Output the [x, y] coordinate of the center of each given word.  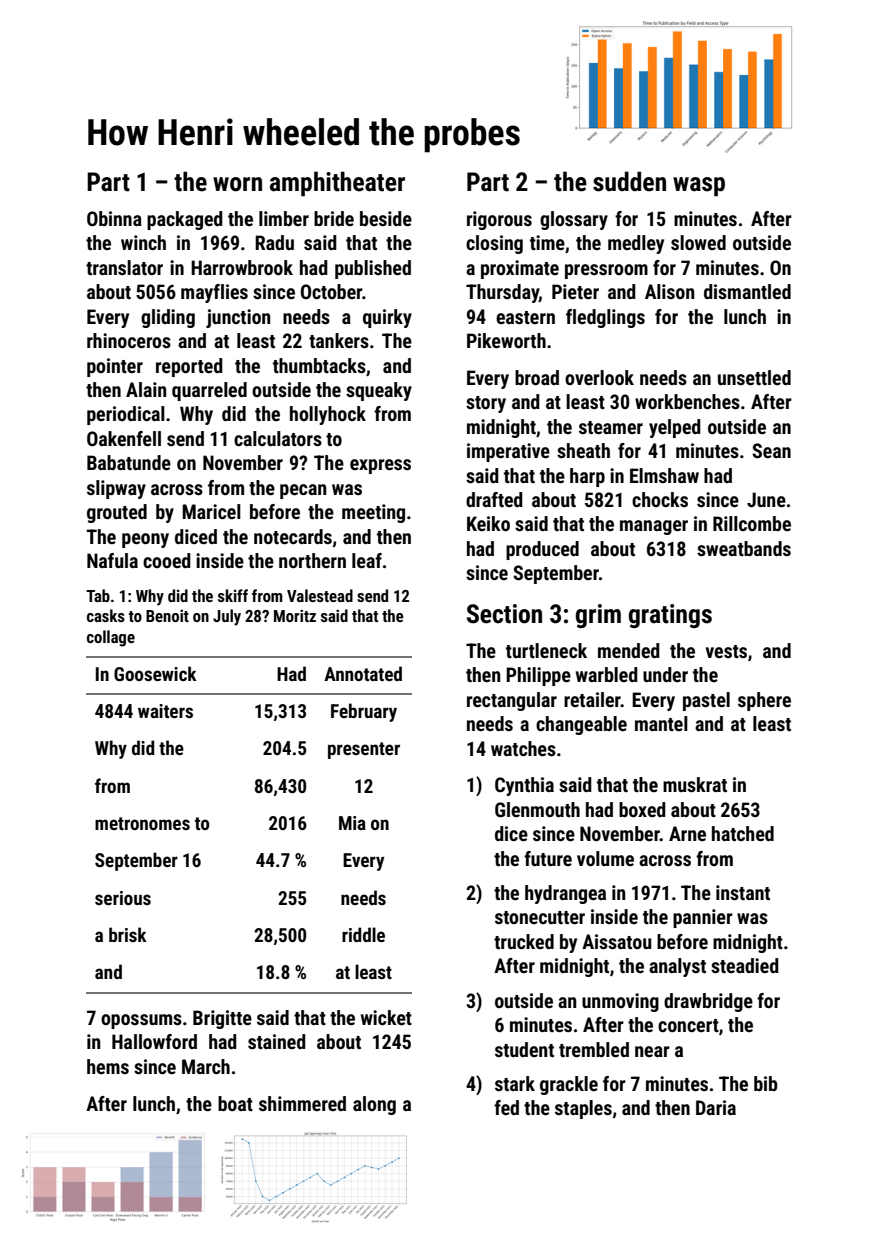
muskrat [695, 784]
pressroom [606, 271]
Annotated [363, 673]
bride [334, 218]
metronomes [142, 823]
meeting [373, 513]
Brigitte [222, 1019]
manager [654, 527]
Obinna [114, 218]
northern [312, 560]
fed [506, 1107]
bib [766, 1083]
